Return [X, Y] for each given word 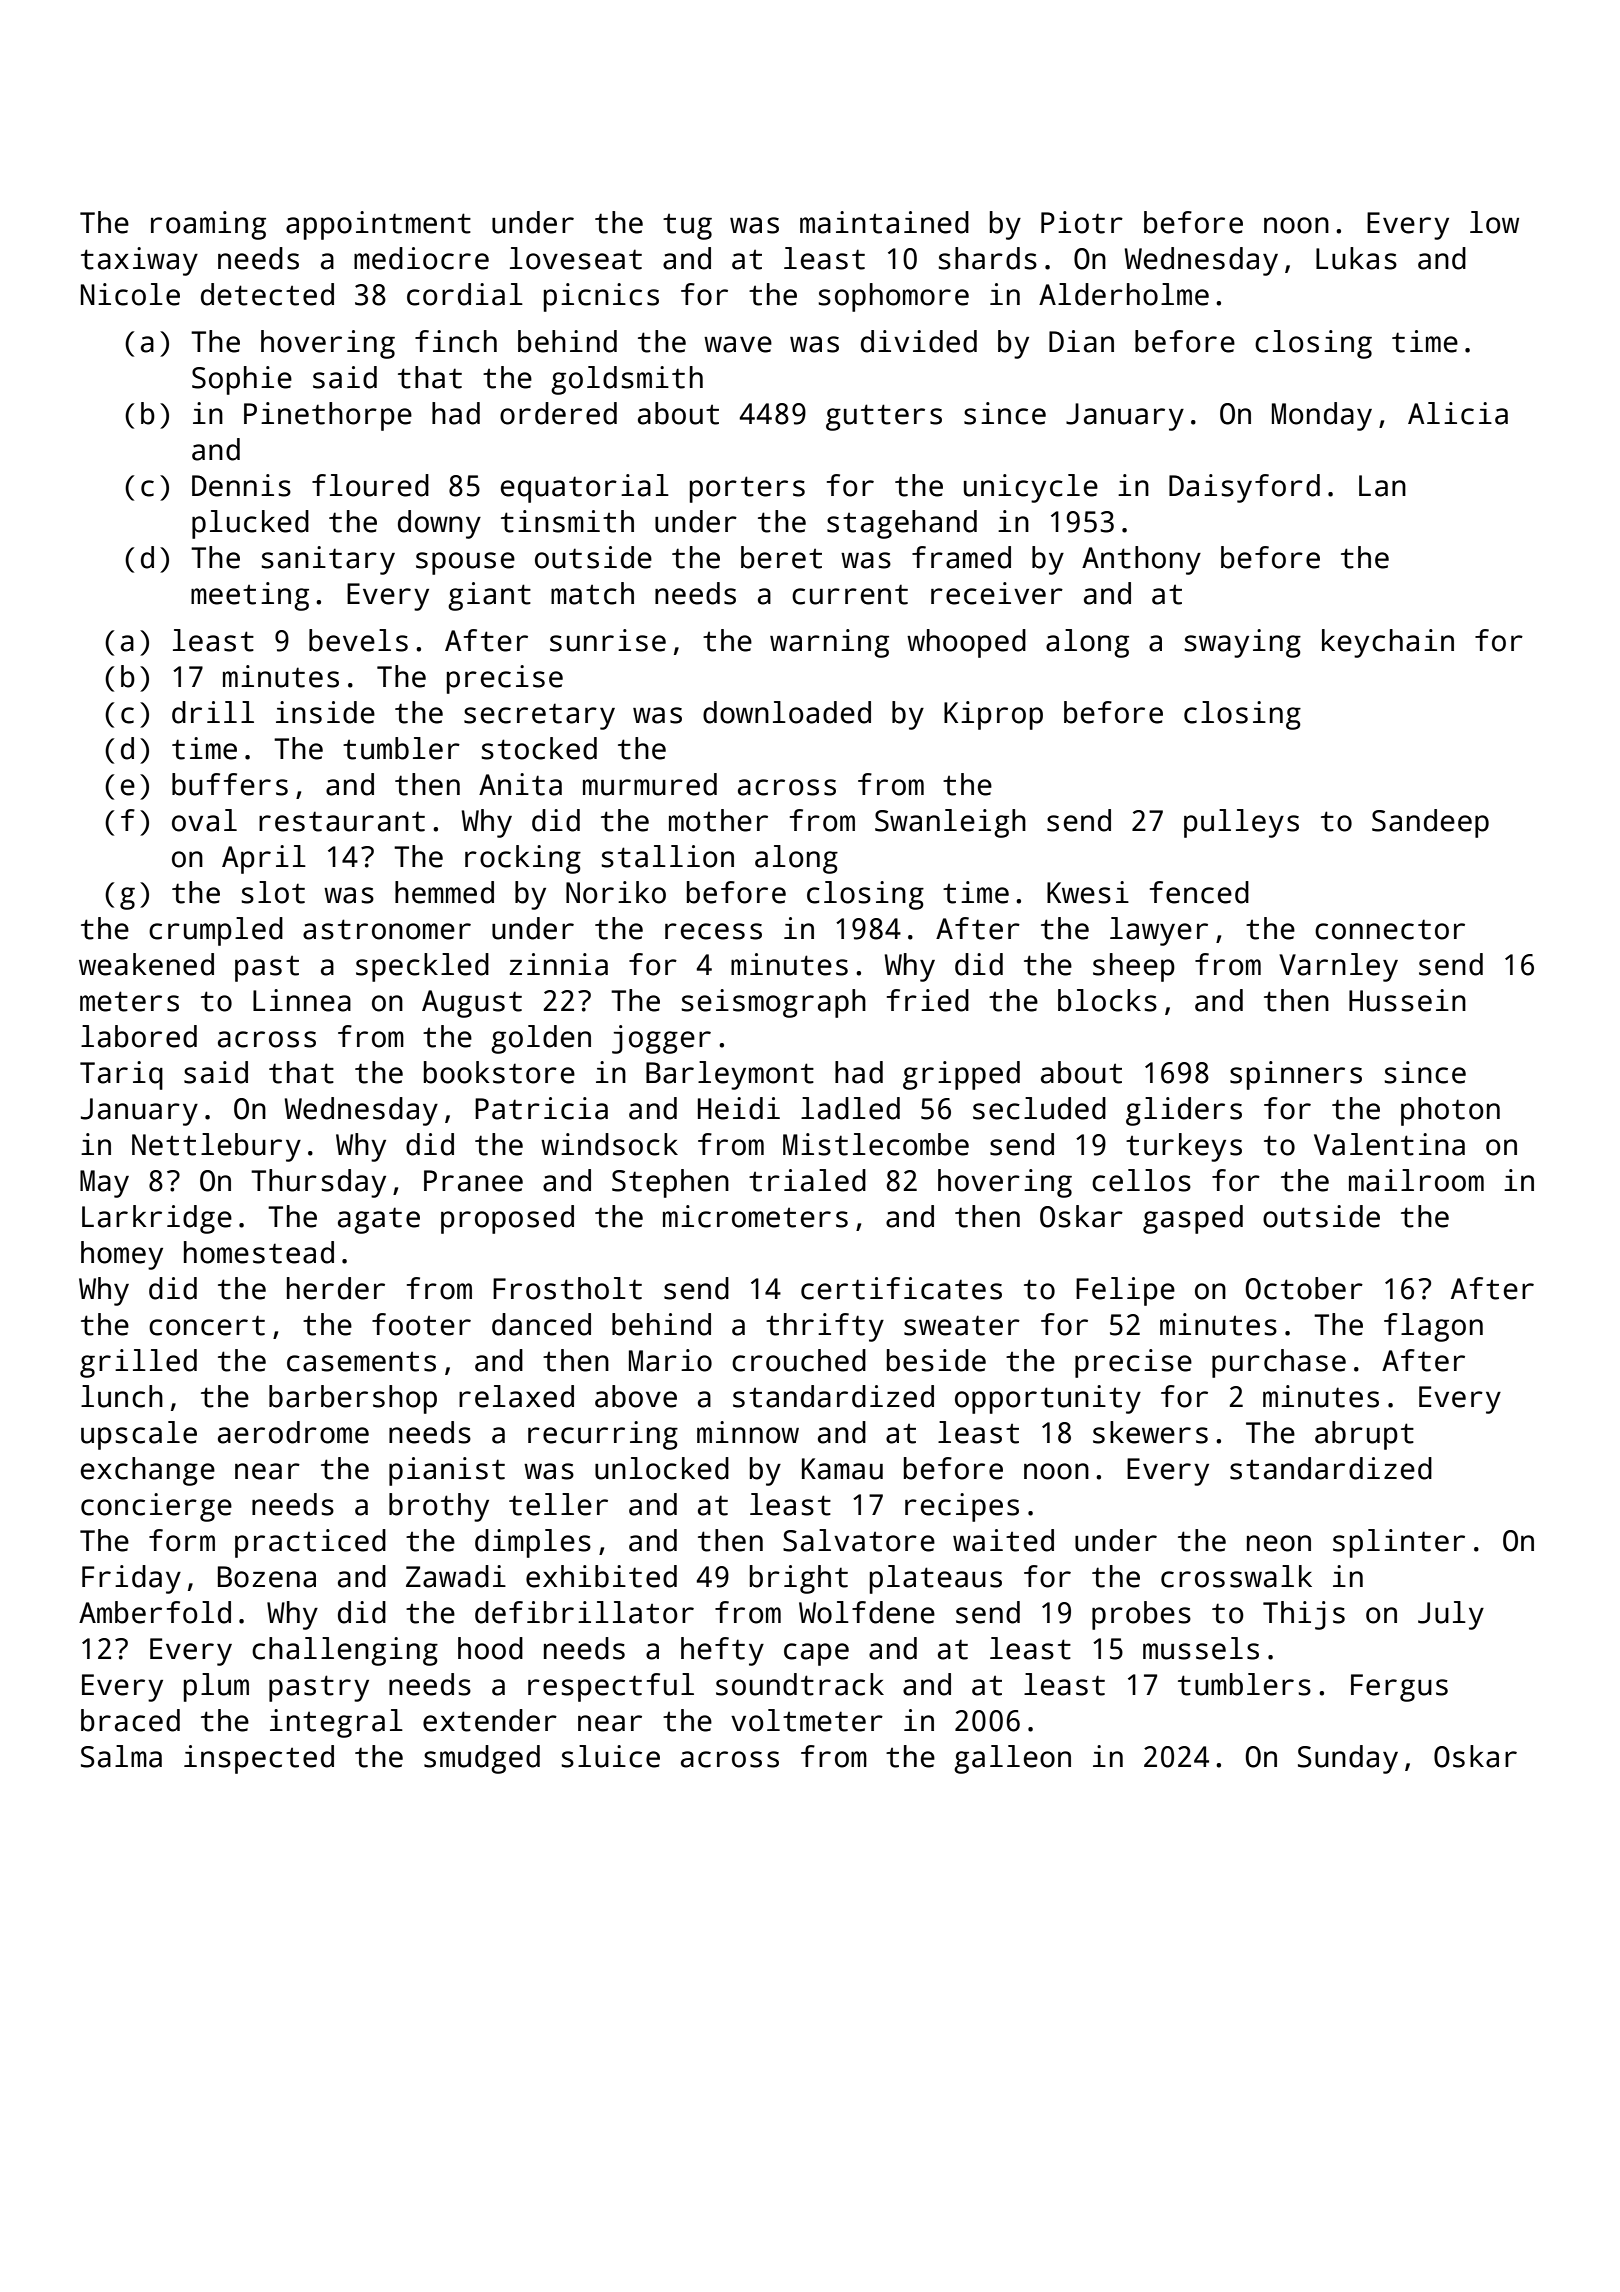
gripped [961, 1075]
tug [687, 226]
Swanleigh [950, 823]
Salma [121, 1756]
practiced [310, 1543]
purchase [1279, 1363]
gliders [1184, 1111]
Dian [1081, 341]
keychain [1388, 643]
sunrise [608, 640]
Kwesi [1088, 892]
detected [267, 294]
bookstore [499, 1072]
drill [213, 712]
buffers [230, 784]
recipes [962, 1507]
